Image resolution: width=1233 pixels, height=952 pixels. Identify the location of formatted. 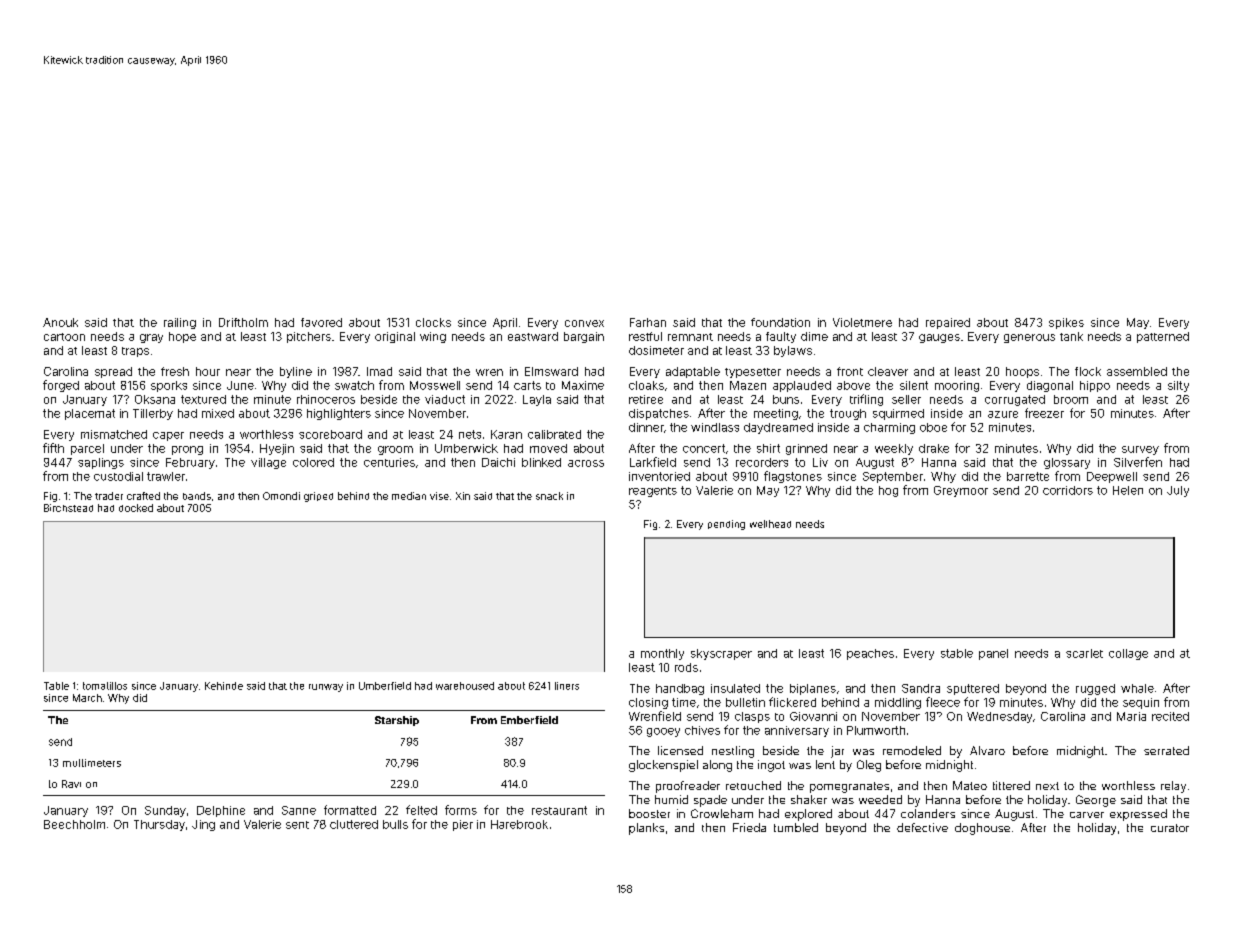
(350, 810).
